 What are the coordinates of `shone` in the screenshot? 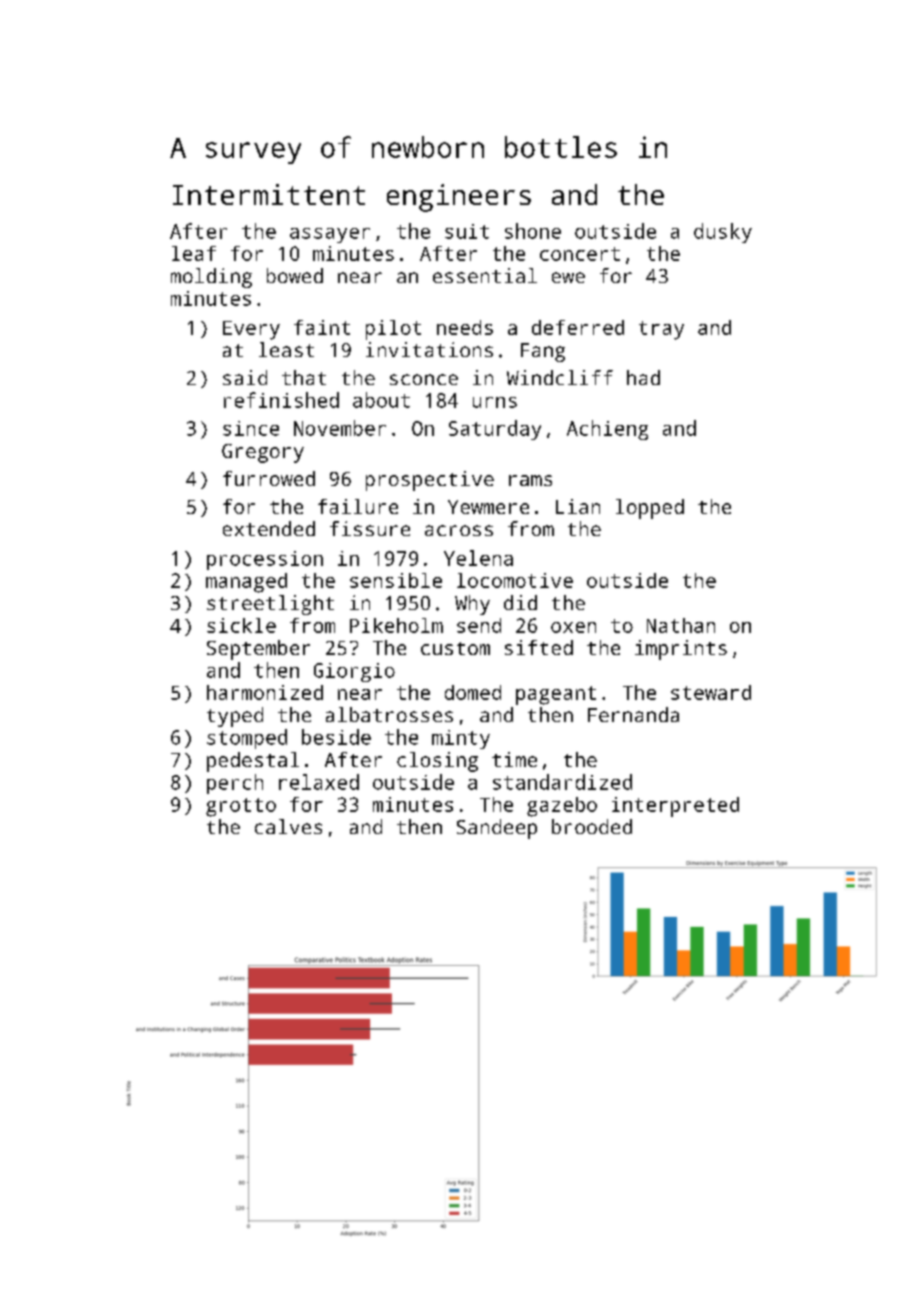 It's located at (533, 231).
